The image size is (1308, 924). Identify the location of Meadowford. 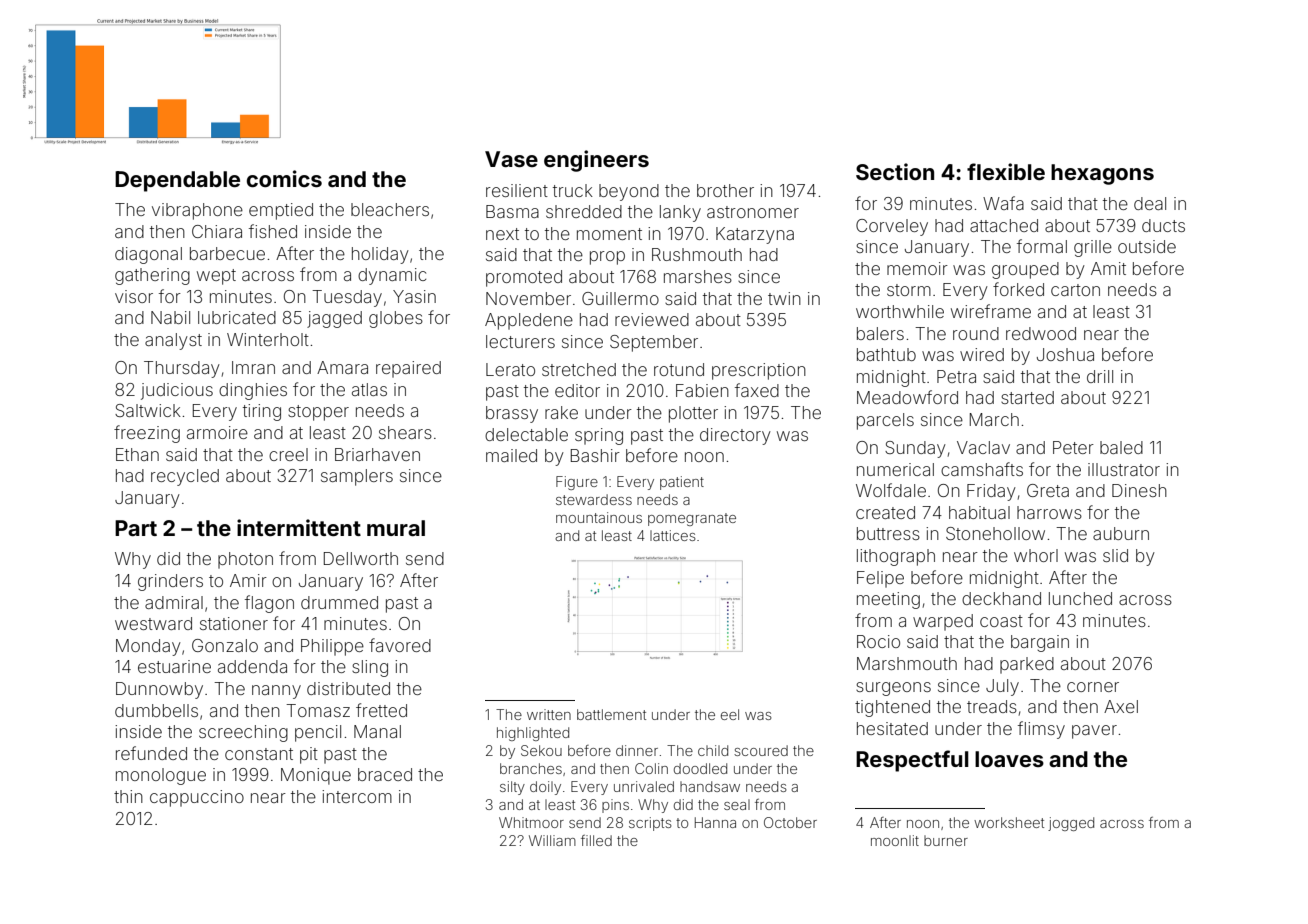
(907, 397).
